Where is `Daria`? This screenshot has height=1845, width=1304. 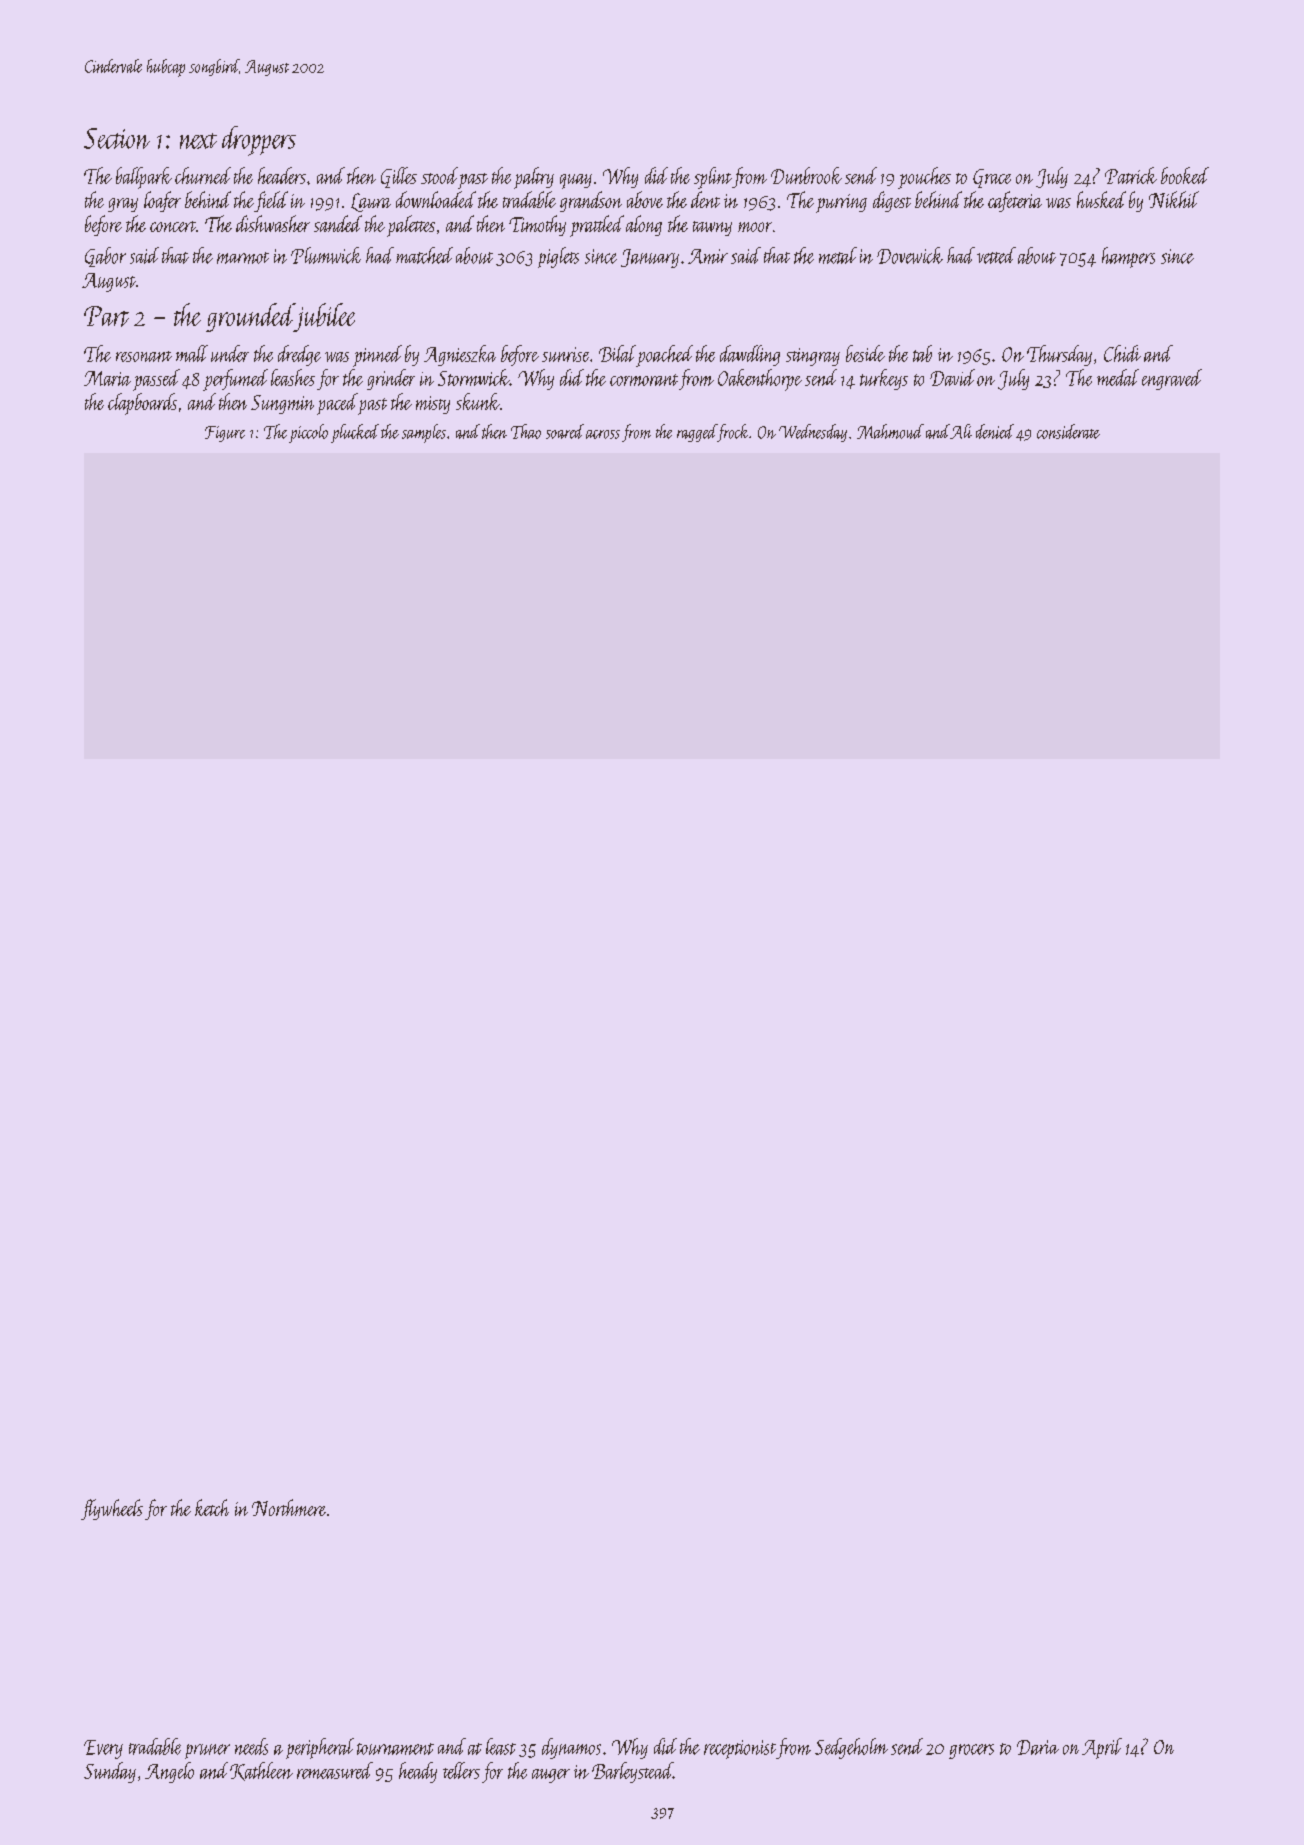
Daria is located at coordinates (1038, 1747).
